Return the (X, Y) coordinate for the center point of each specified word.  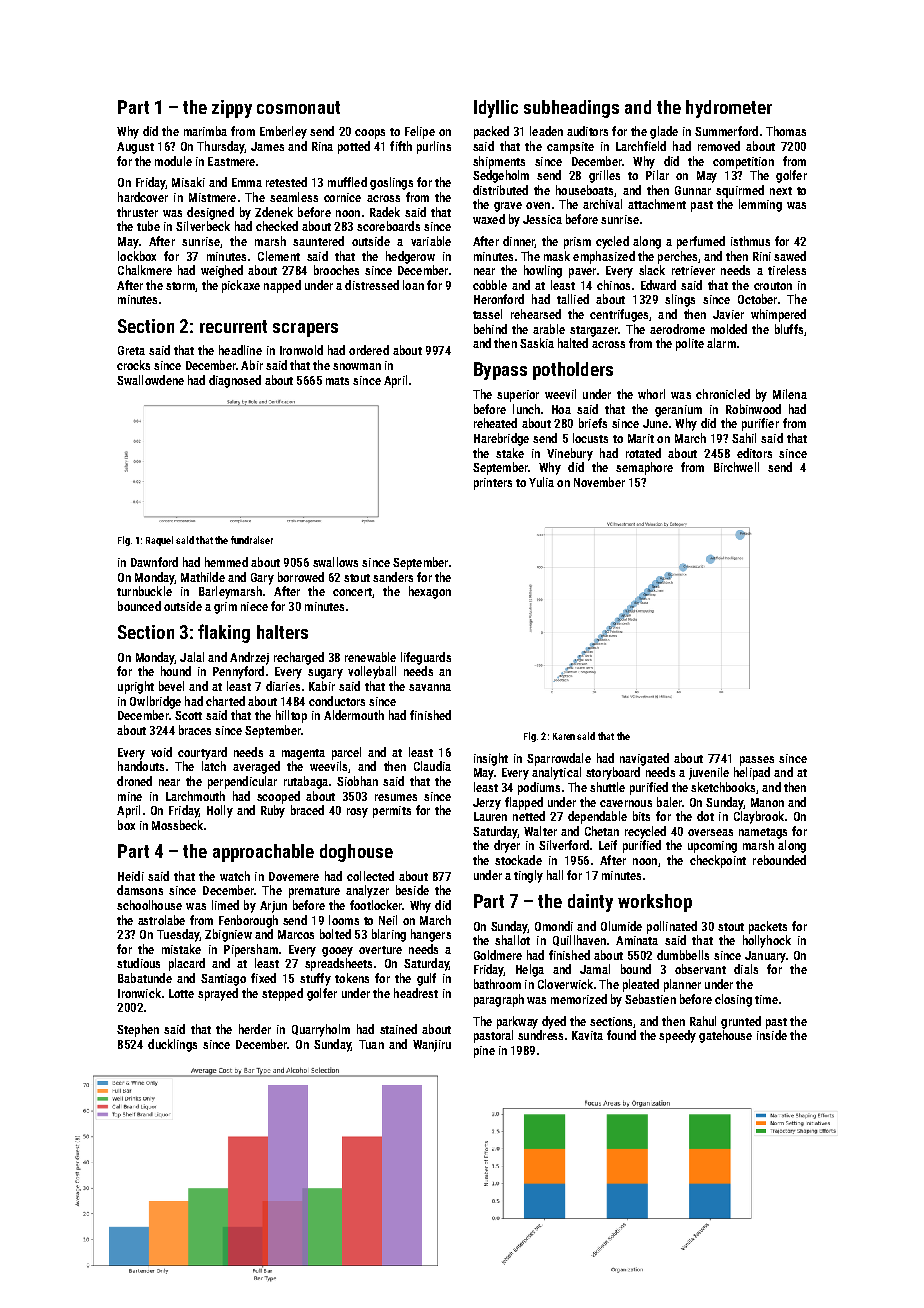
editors (754, 453)
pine (484, 1052)
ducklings (172, 1045)
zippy (232, 109)
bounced (139, 606)
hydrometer (729, 109)
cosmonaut (298, 107)
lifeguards (426, 658)
